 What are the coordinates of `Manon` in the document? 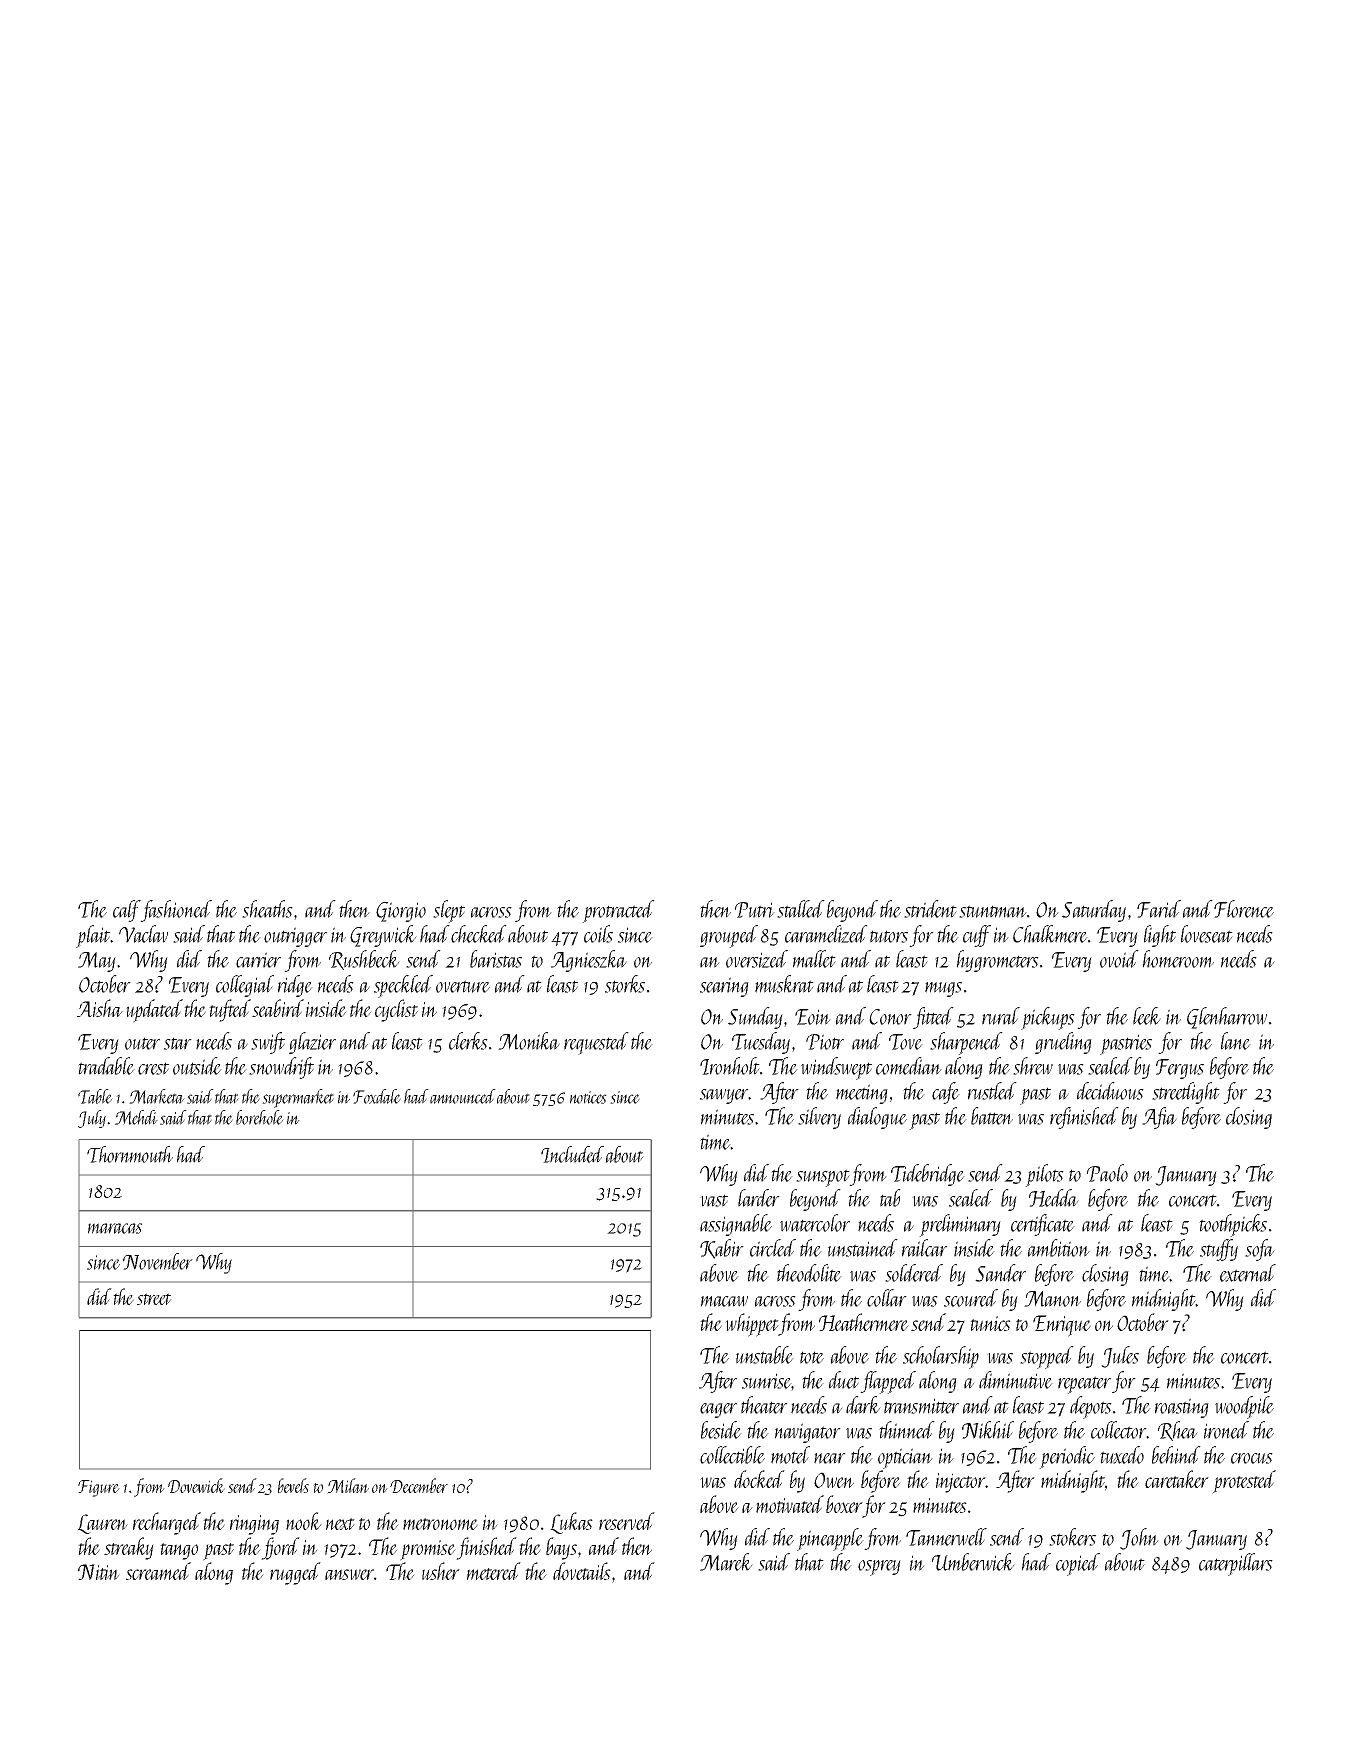 It's located at (1052, 1299).
